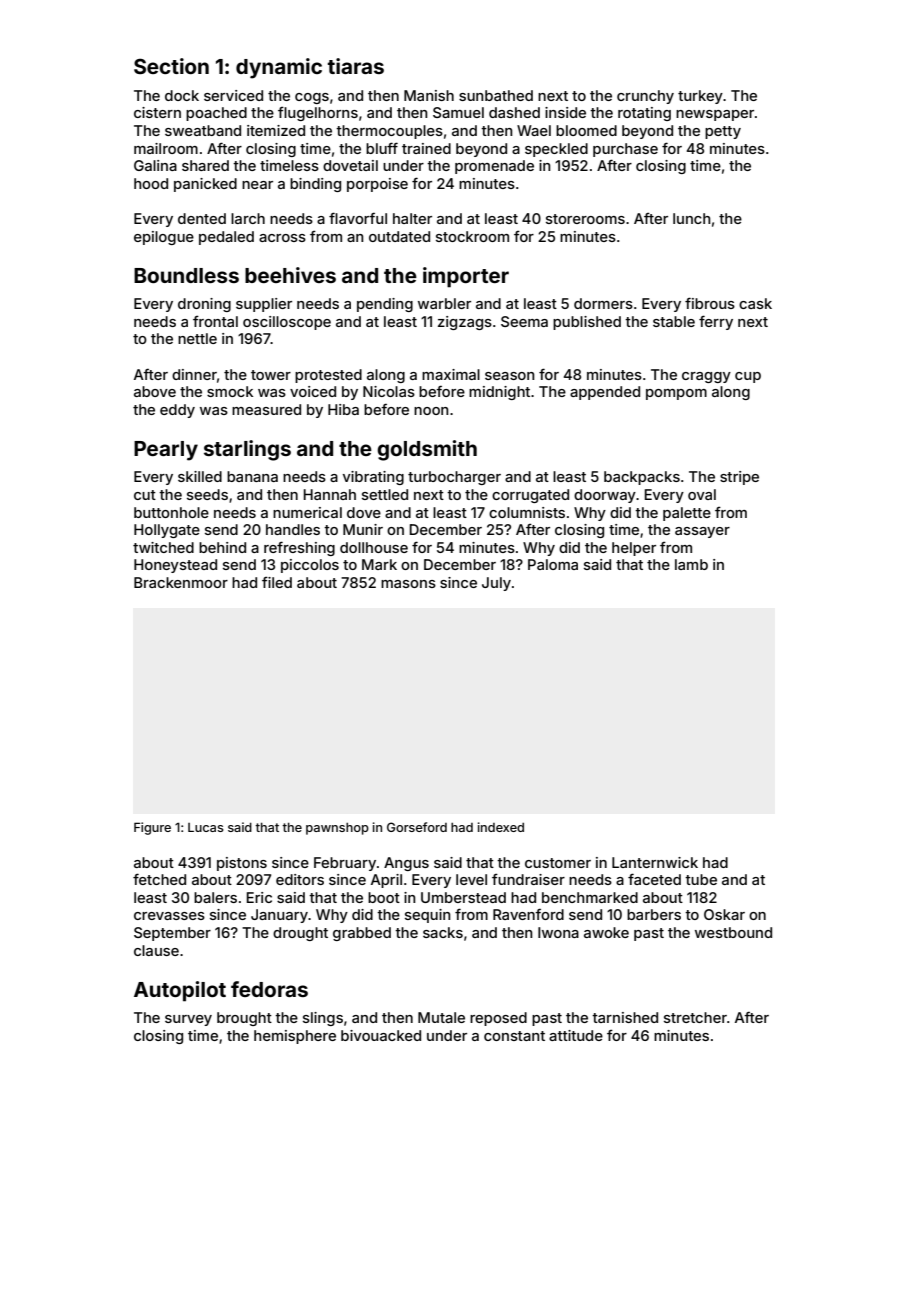 This screenshot has height=1316, width=908. I want to click on newspaper, so click(715, 115).
